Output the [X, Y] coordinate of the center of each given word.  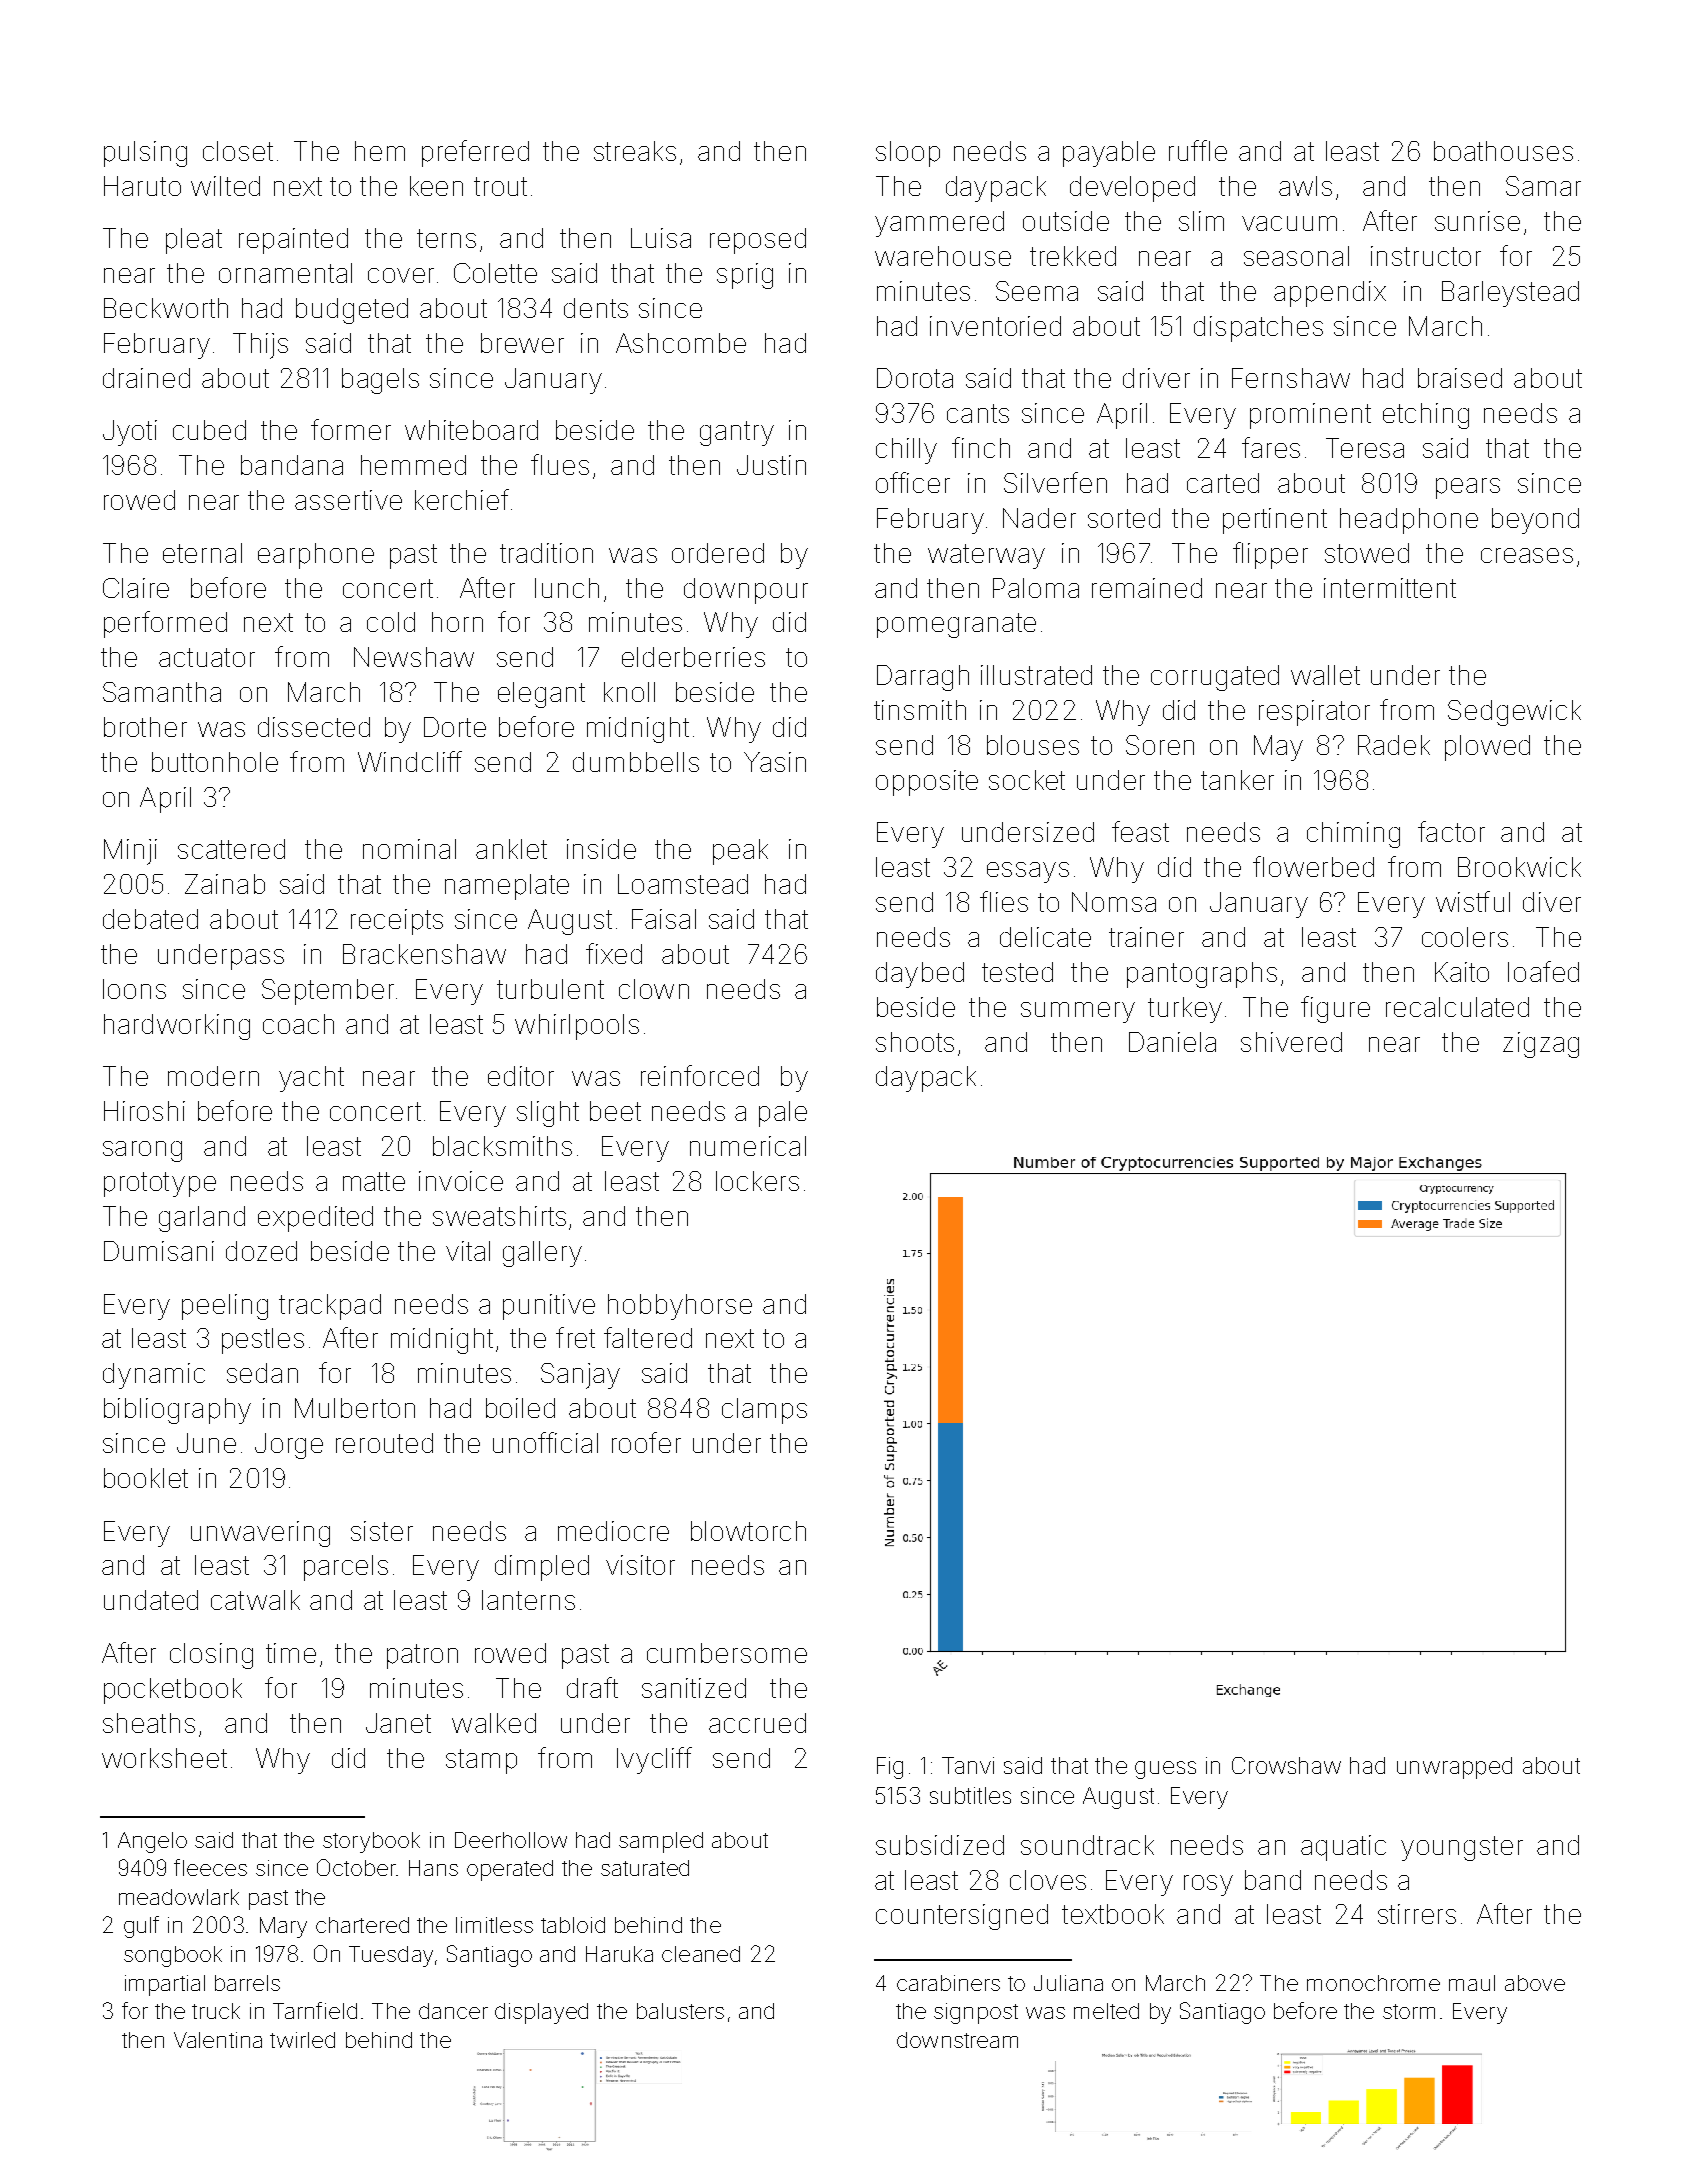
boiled [520, 1408]
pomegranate [956, 625]
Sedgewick [1514, 713]
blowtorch [748, 1531]
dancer [453, 2011]
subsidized [940, 1845]
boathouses [1503, 151]
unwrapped [1454, 1768]
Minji [130, 852]
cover [401, 275]
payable [1109, 154]
